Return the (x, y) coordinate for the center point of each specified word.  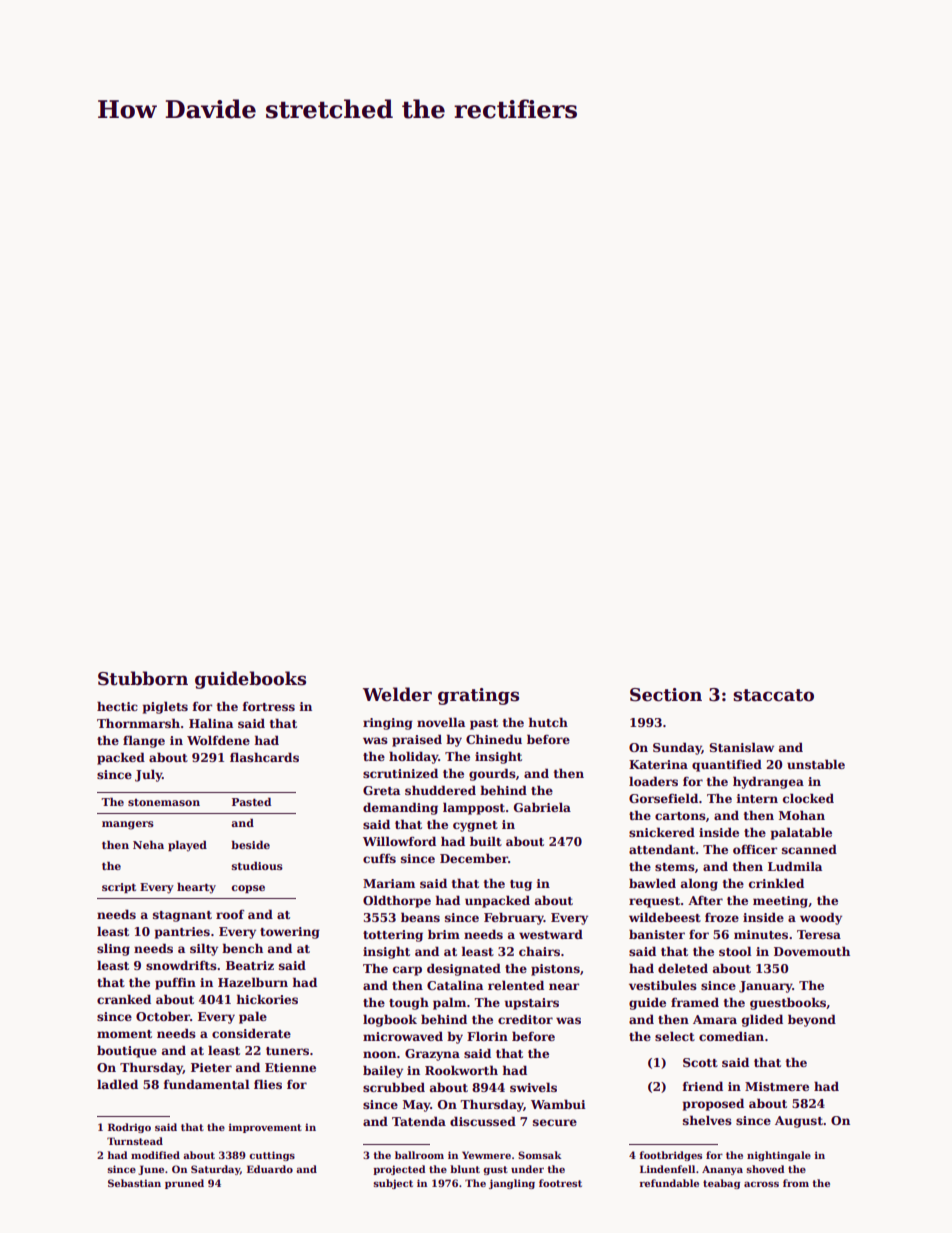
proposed (713, 1104)
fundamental (207, 1084)
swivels (533, 1087)
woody (821, 918)
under (527, 1169)
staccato (773, 695)
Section (666, 695)
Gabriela (542, 807)
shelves (707, 1120)
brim (444, 934)
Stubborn (143, 678)
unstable (816, 764)
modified (155, 1155)
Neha (148, 844)
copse (248, 889)
